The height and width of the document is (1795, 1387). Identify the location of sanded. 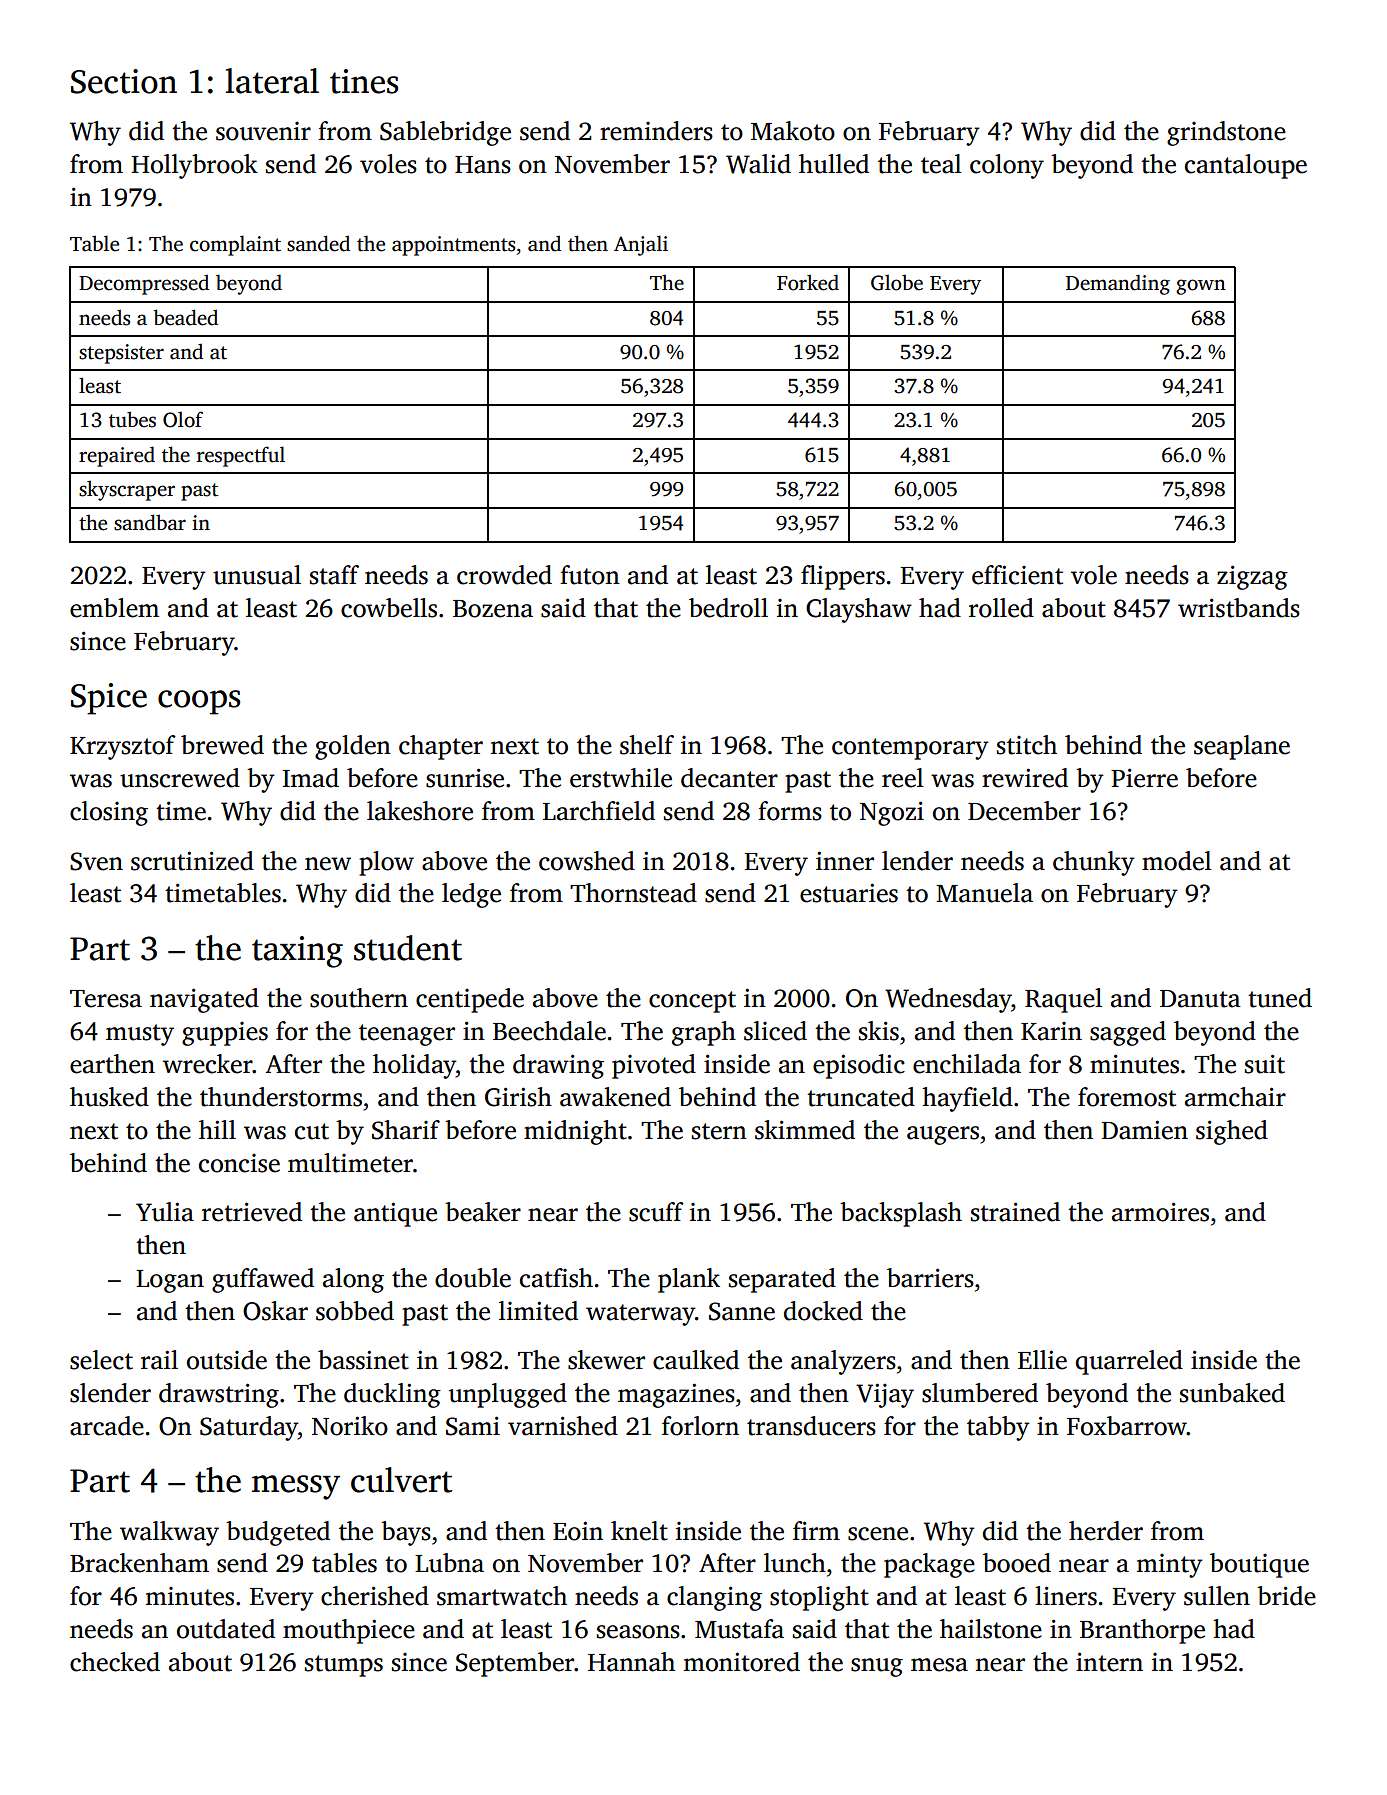
(318, 243).
